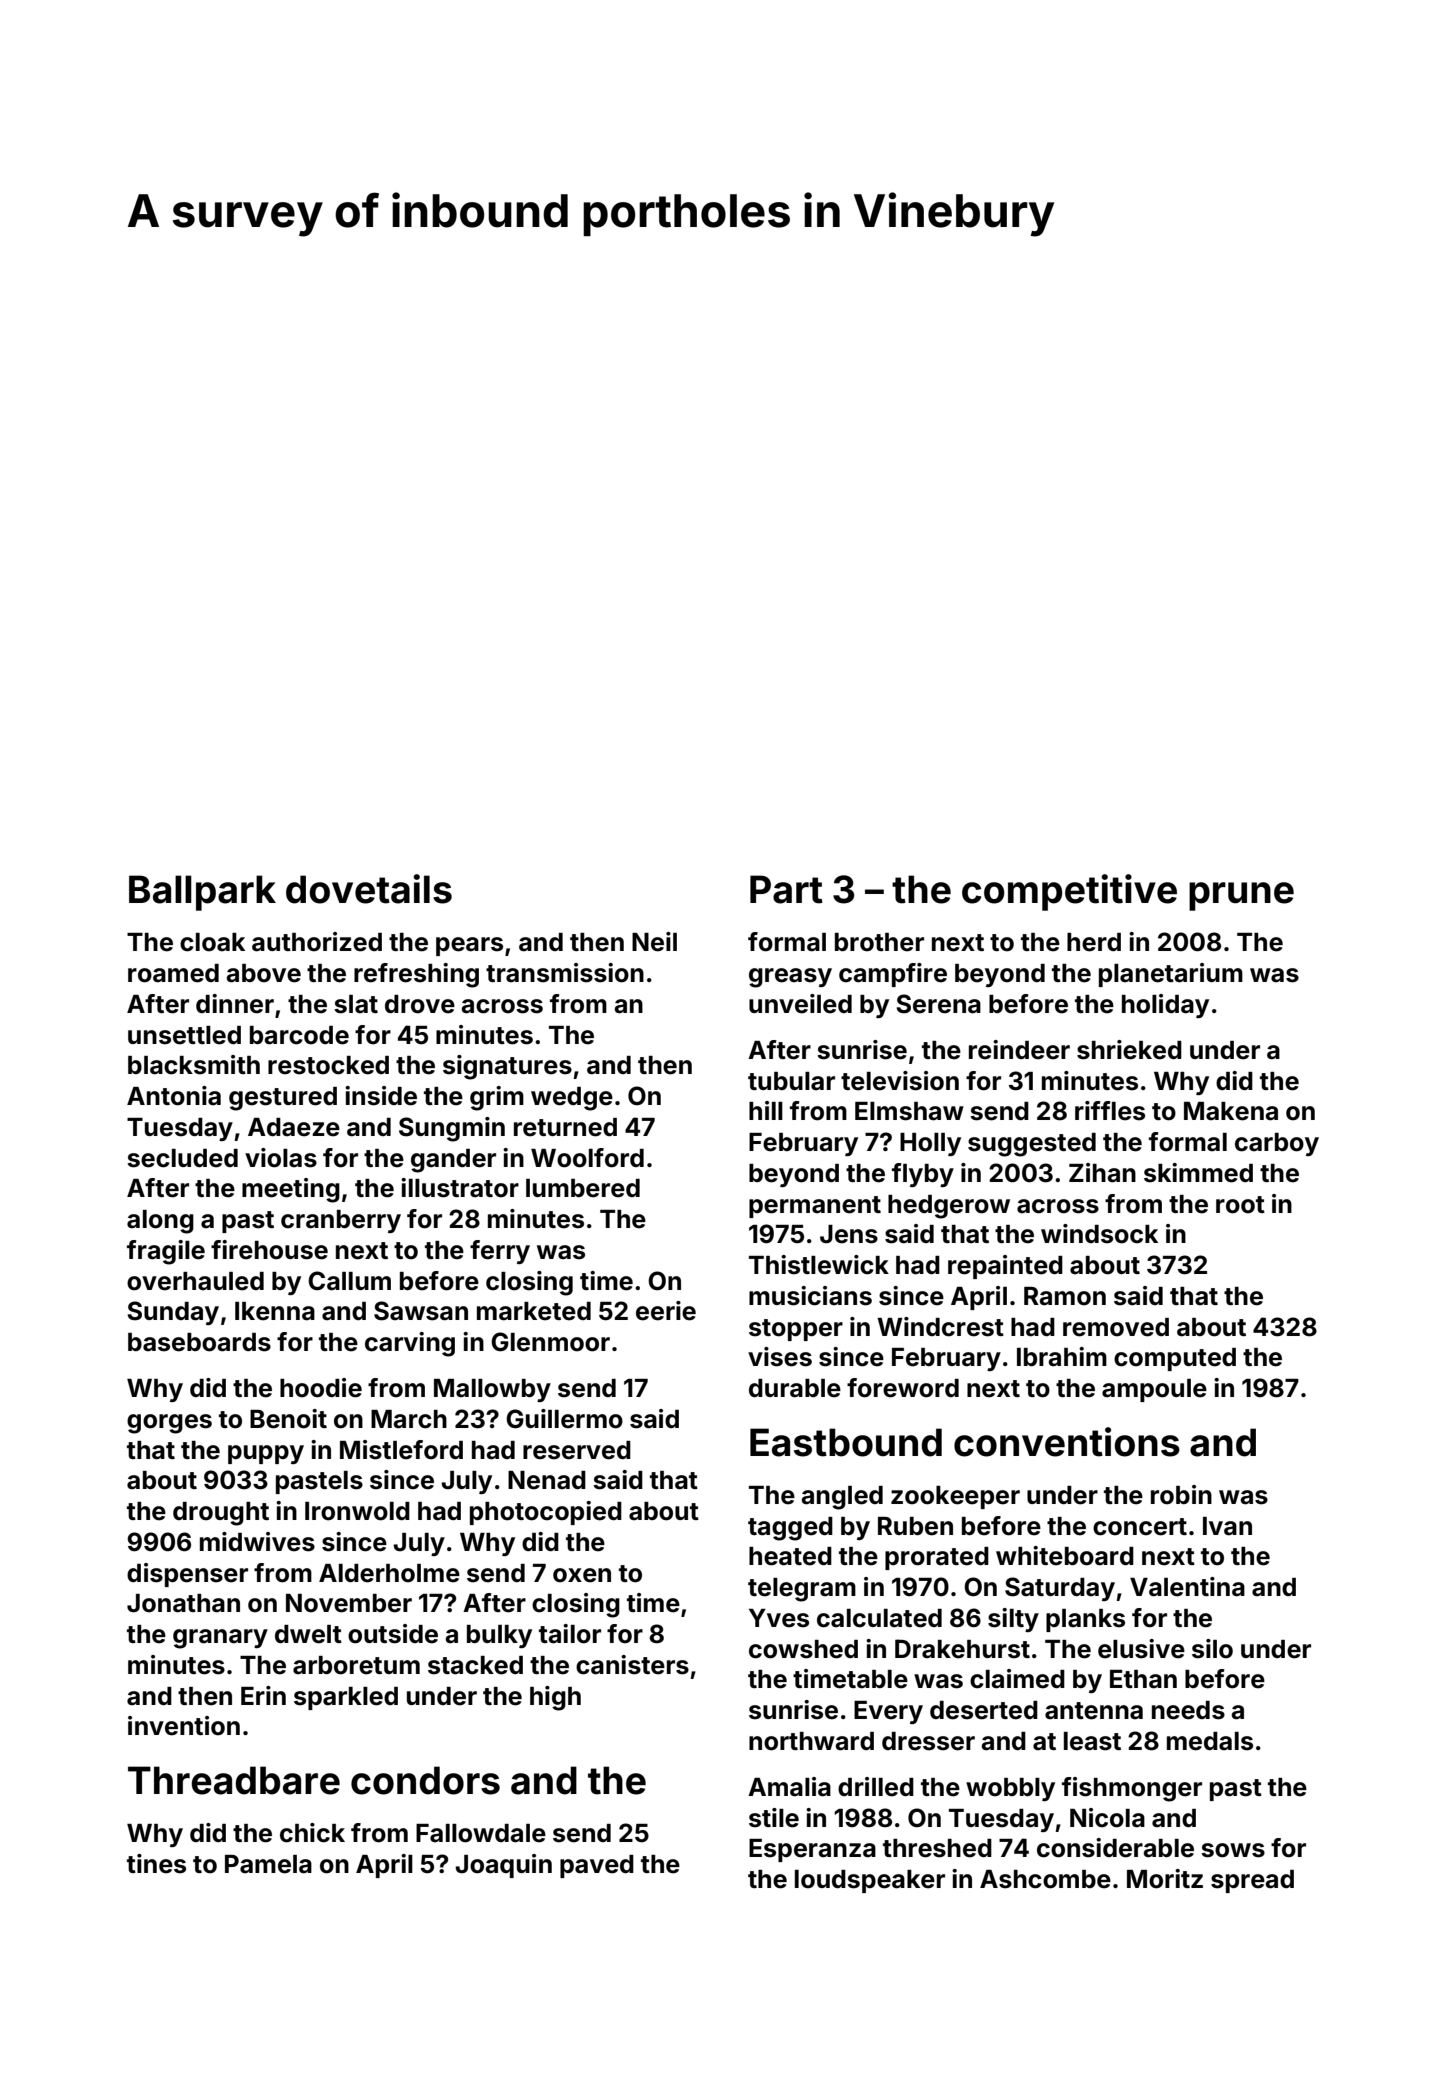 This page has width=1450, height=2100. I want to click on Part, so click(786, 889).
